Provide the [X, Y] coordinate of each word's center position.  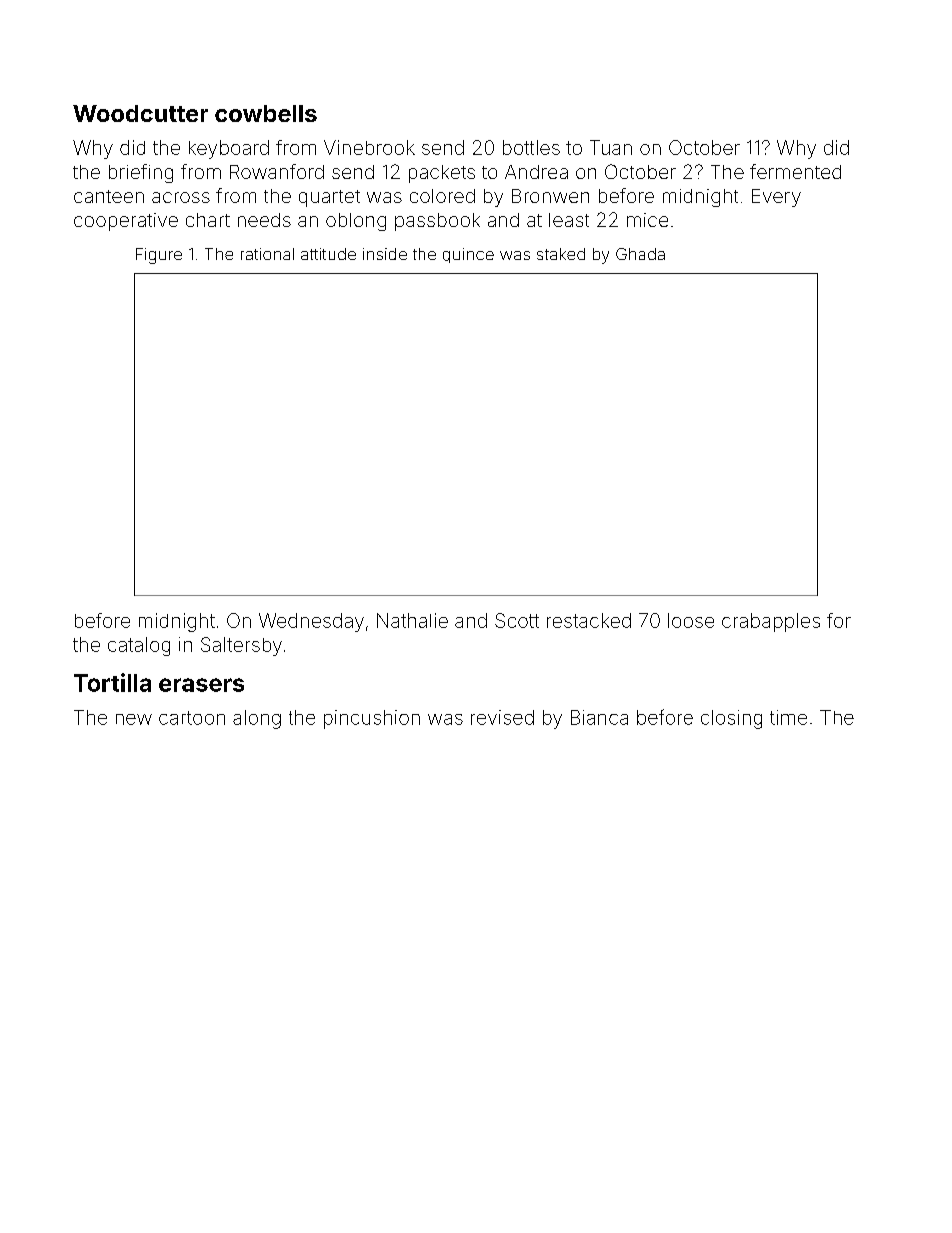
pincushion [372, 719]
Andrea [536, 172]
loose [691, 620]
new [134, 719]
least [569, 220]
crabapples [771, 622]
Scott [517, 620]
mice [647, 220]
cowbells [266, 113]
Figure [159, 256]
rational [267, 254]
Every [776, 198]
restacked [589, 620]
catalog [139, 646]
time [788, 717]
